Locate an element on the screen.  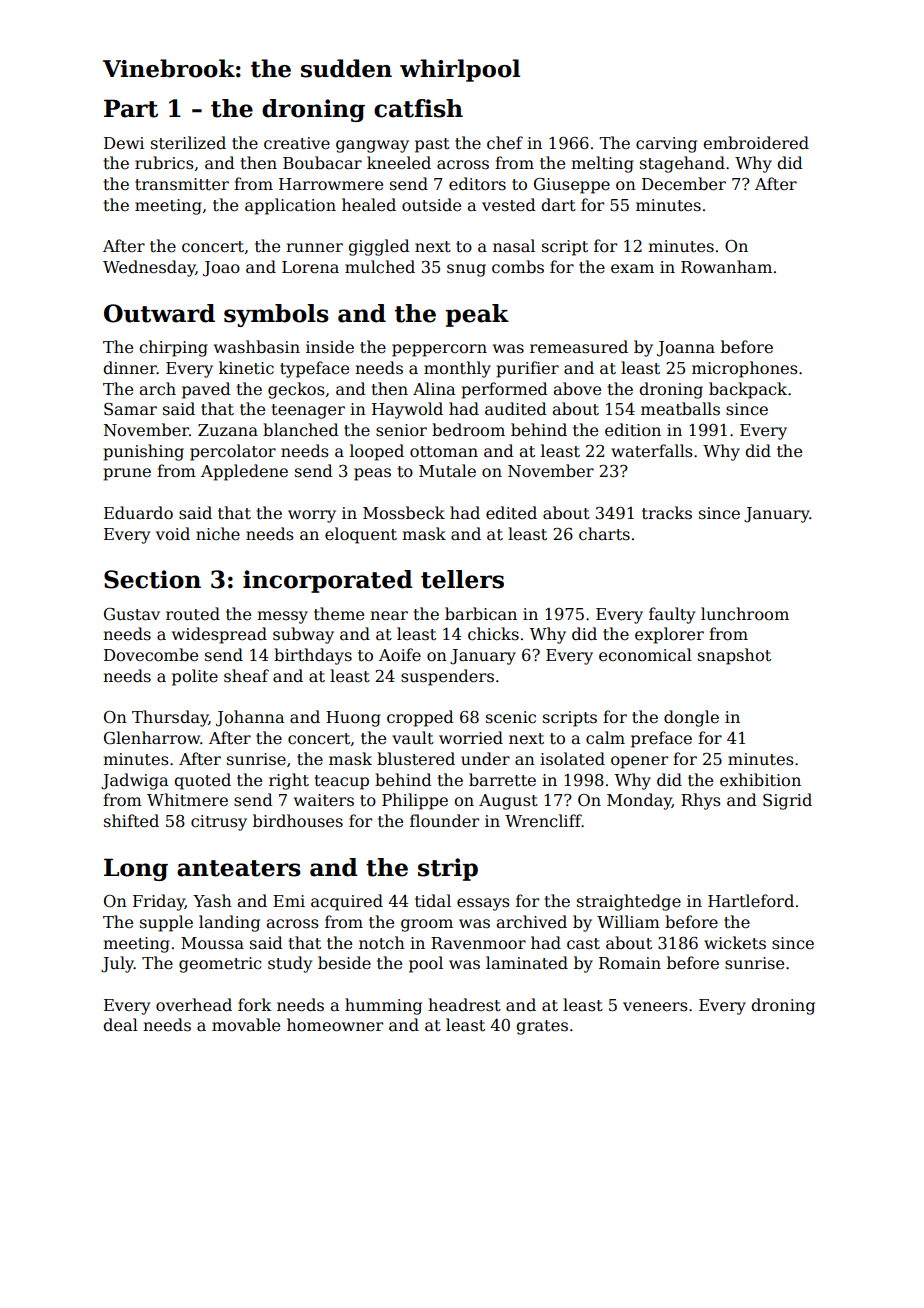
sterilized is located at coordinates (188, 143).
